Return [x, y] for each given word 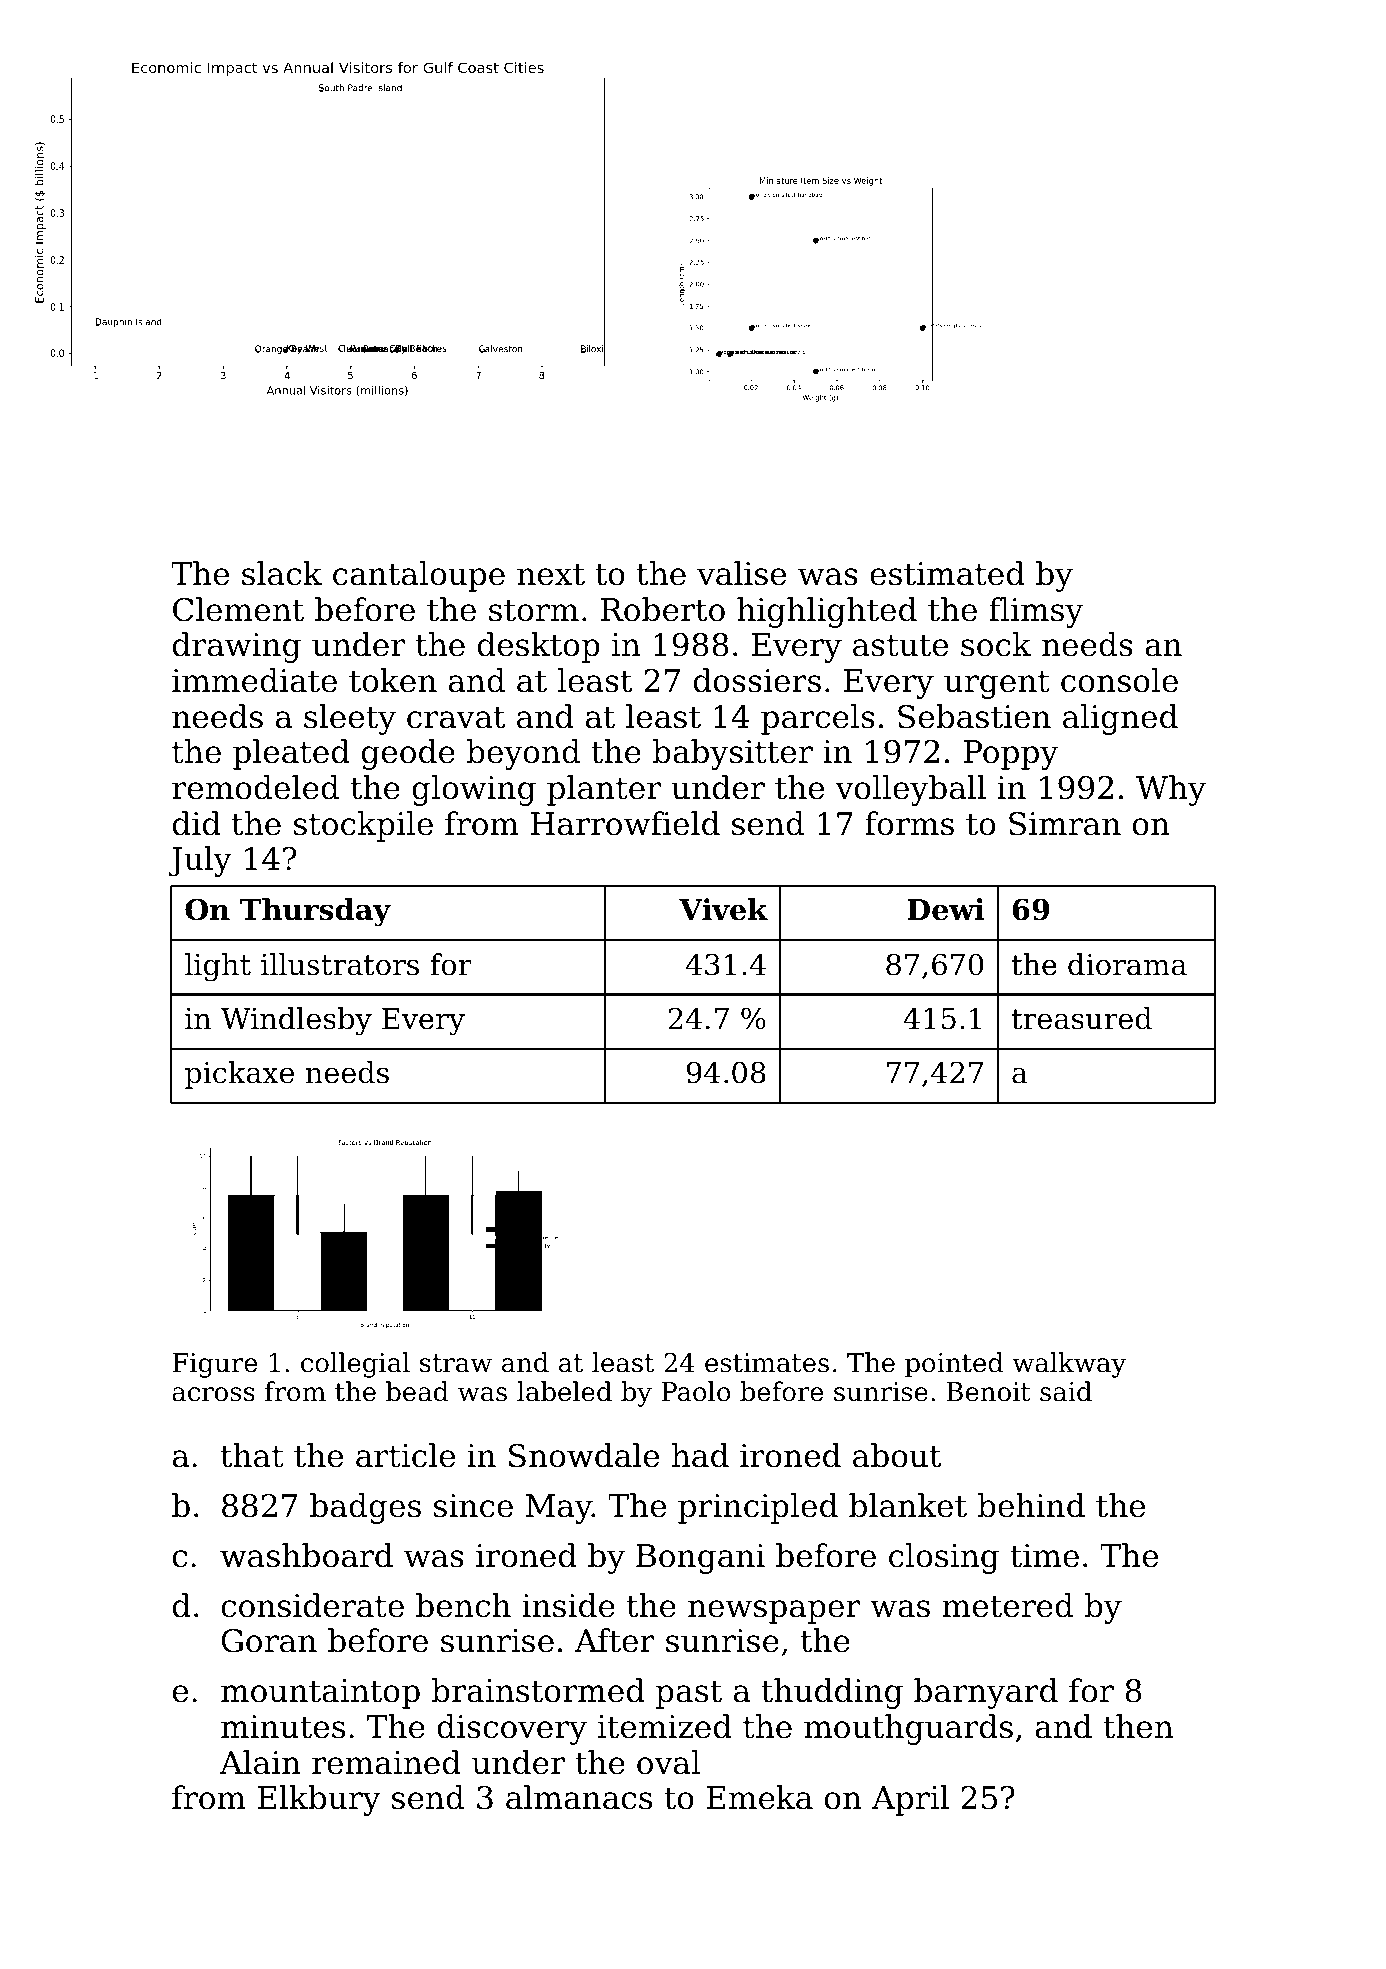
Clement [238, 609]
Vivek [723, 909]
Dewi [946, 909]
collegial [355, 1365]
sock [996, 644]
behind [1031, 1505]
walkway [1069, 1365]
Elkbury [319, 1800]
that [252, 1455]
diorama [1127, 964]
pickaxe [239, 1075]
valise [741, 573]
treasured [1082, 1018]
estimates [767, 1363]
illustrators [340, 964]
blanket [908, 1505]
